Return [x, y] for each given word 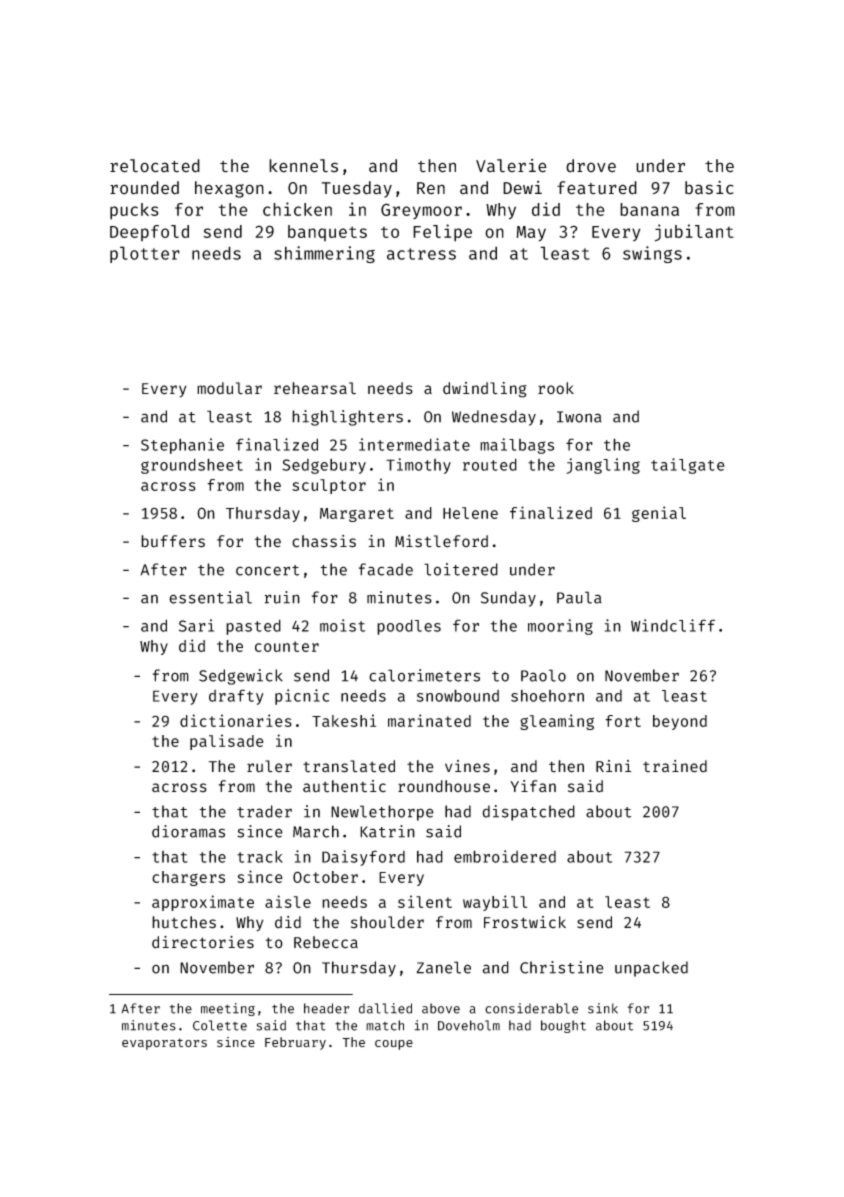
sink [603, 1008]
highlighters [347, 418]
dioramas [188, 831]
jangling [603, 466]
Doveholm [469, 1025]
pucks [134, 211]
